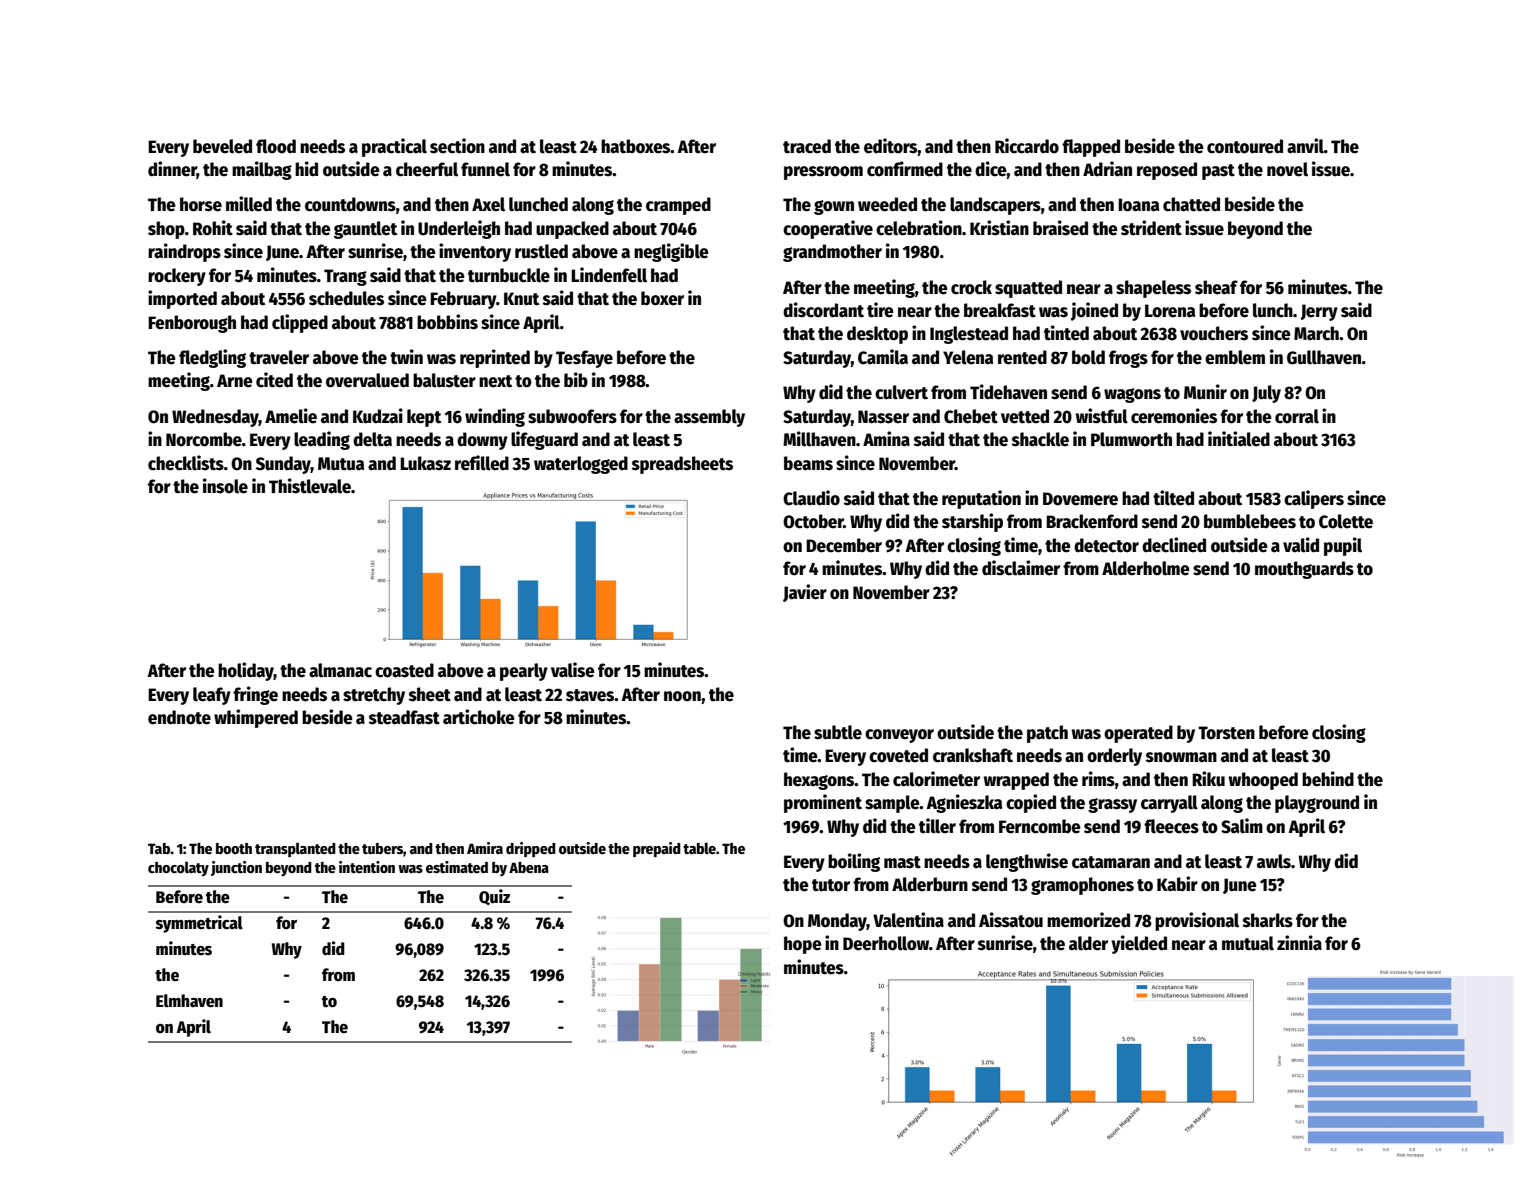 This screenshot has height=1186, width=1535. I want to click on mouthguards, so click(1304, 570).
